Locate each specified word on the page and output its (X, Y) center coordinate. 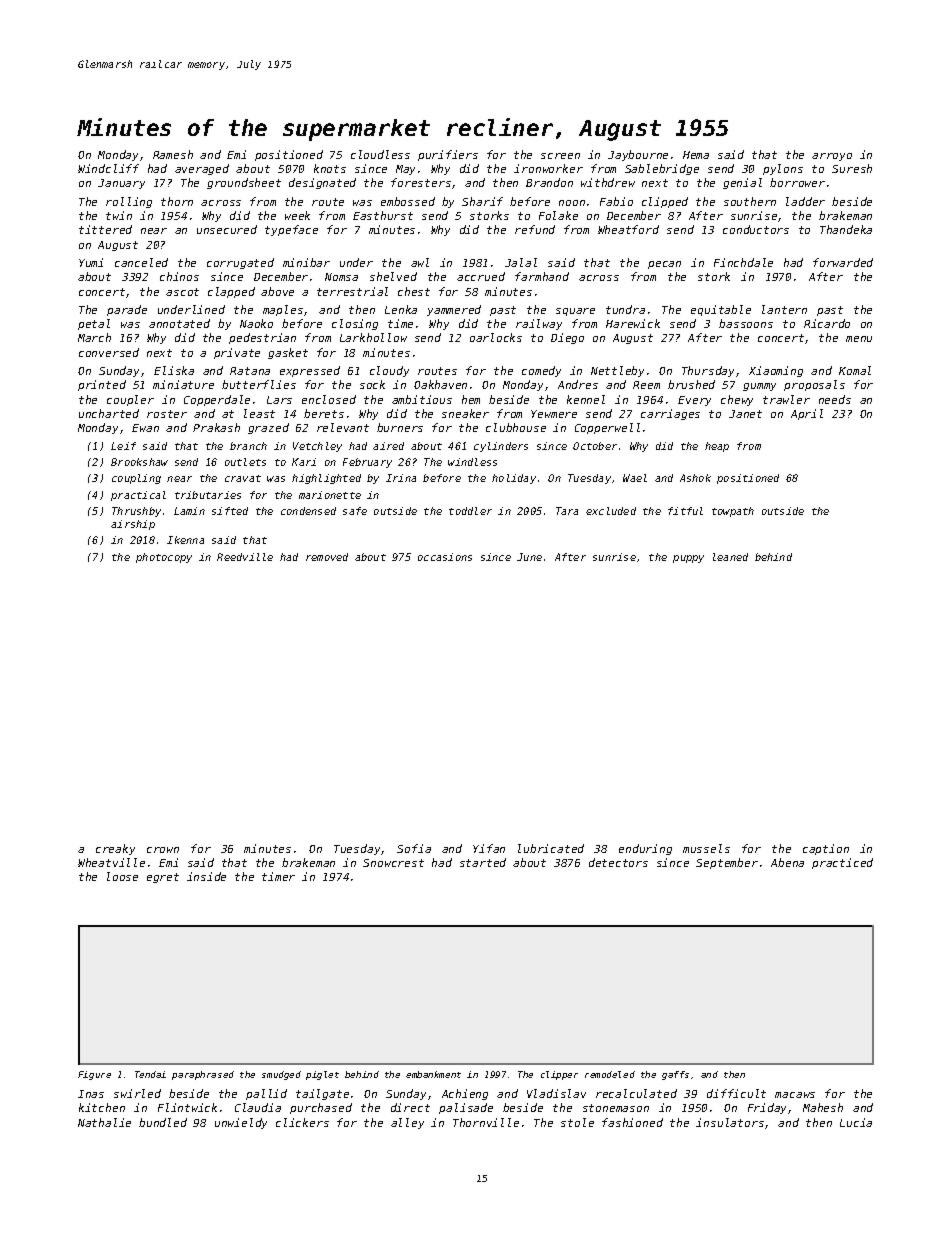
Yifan (489, 848)
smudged (281, 1075)
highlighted (326, 479)
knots (330, 168)
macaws (795, 1095)
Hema (696, 155)
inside (206, 876)
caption (826, 849)
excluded (611, 511)
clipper (559, 1075)
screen (560, 156)
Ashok (695, 478)
